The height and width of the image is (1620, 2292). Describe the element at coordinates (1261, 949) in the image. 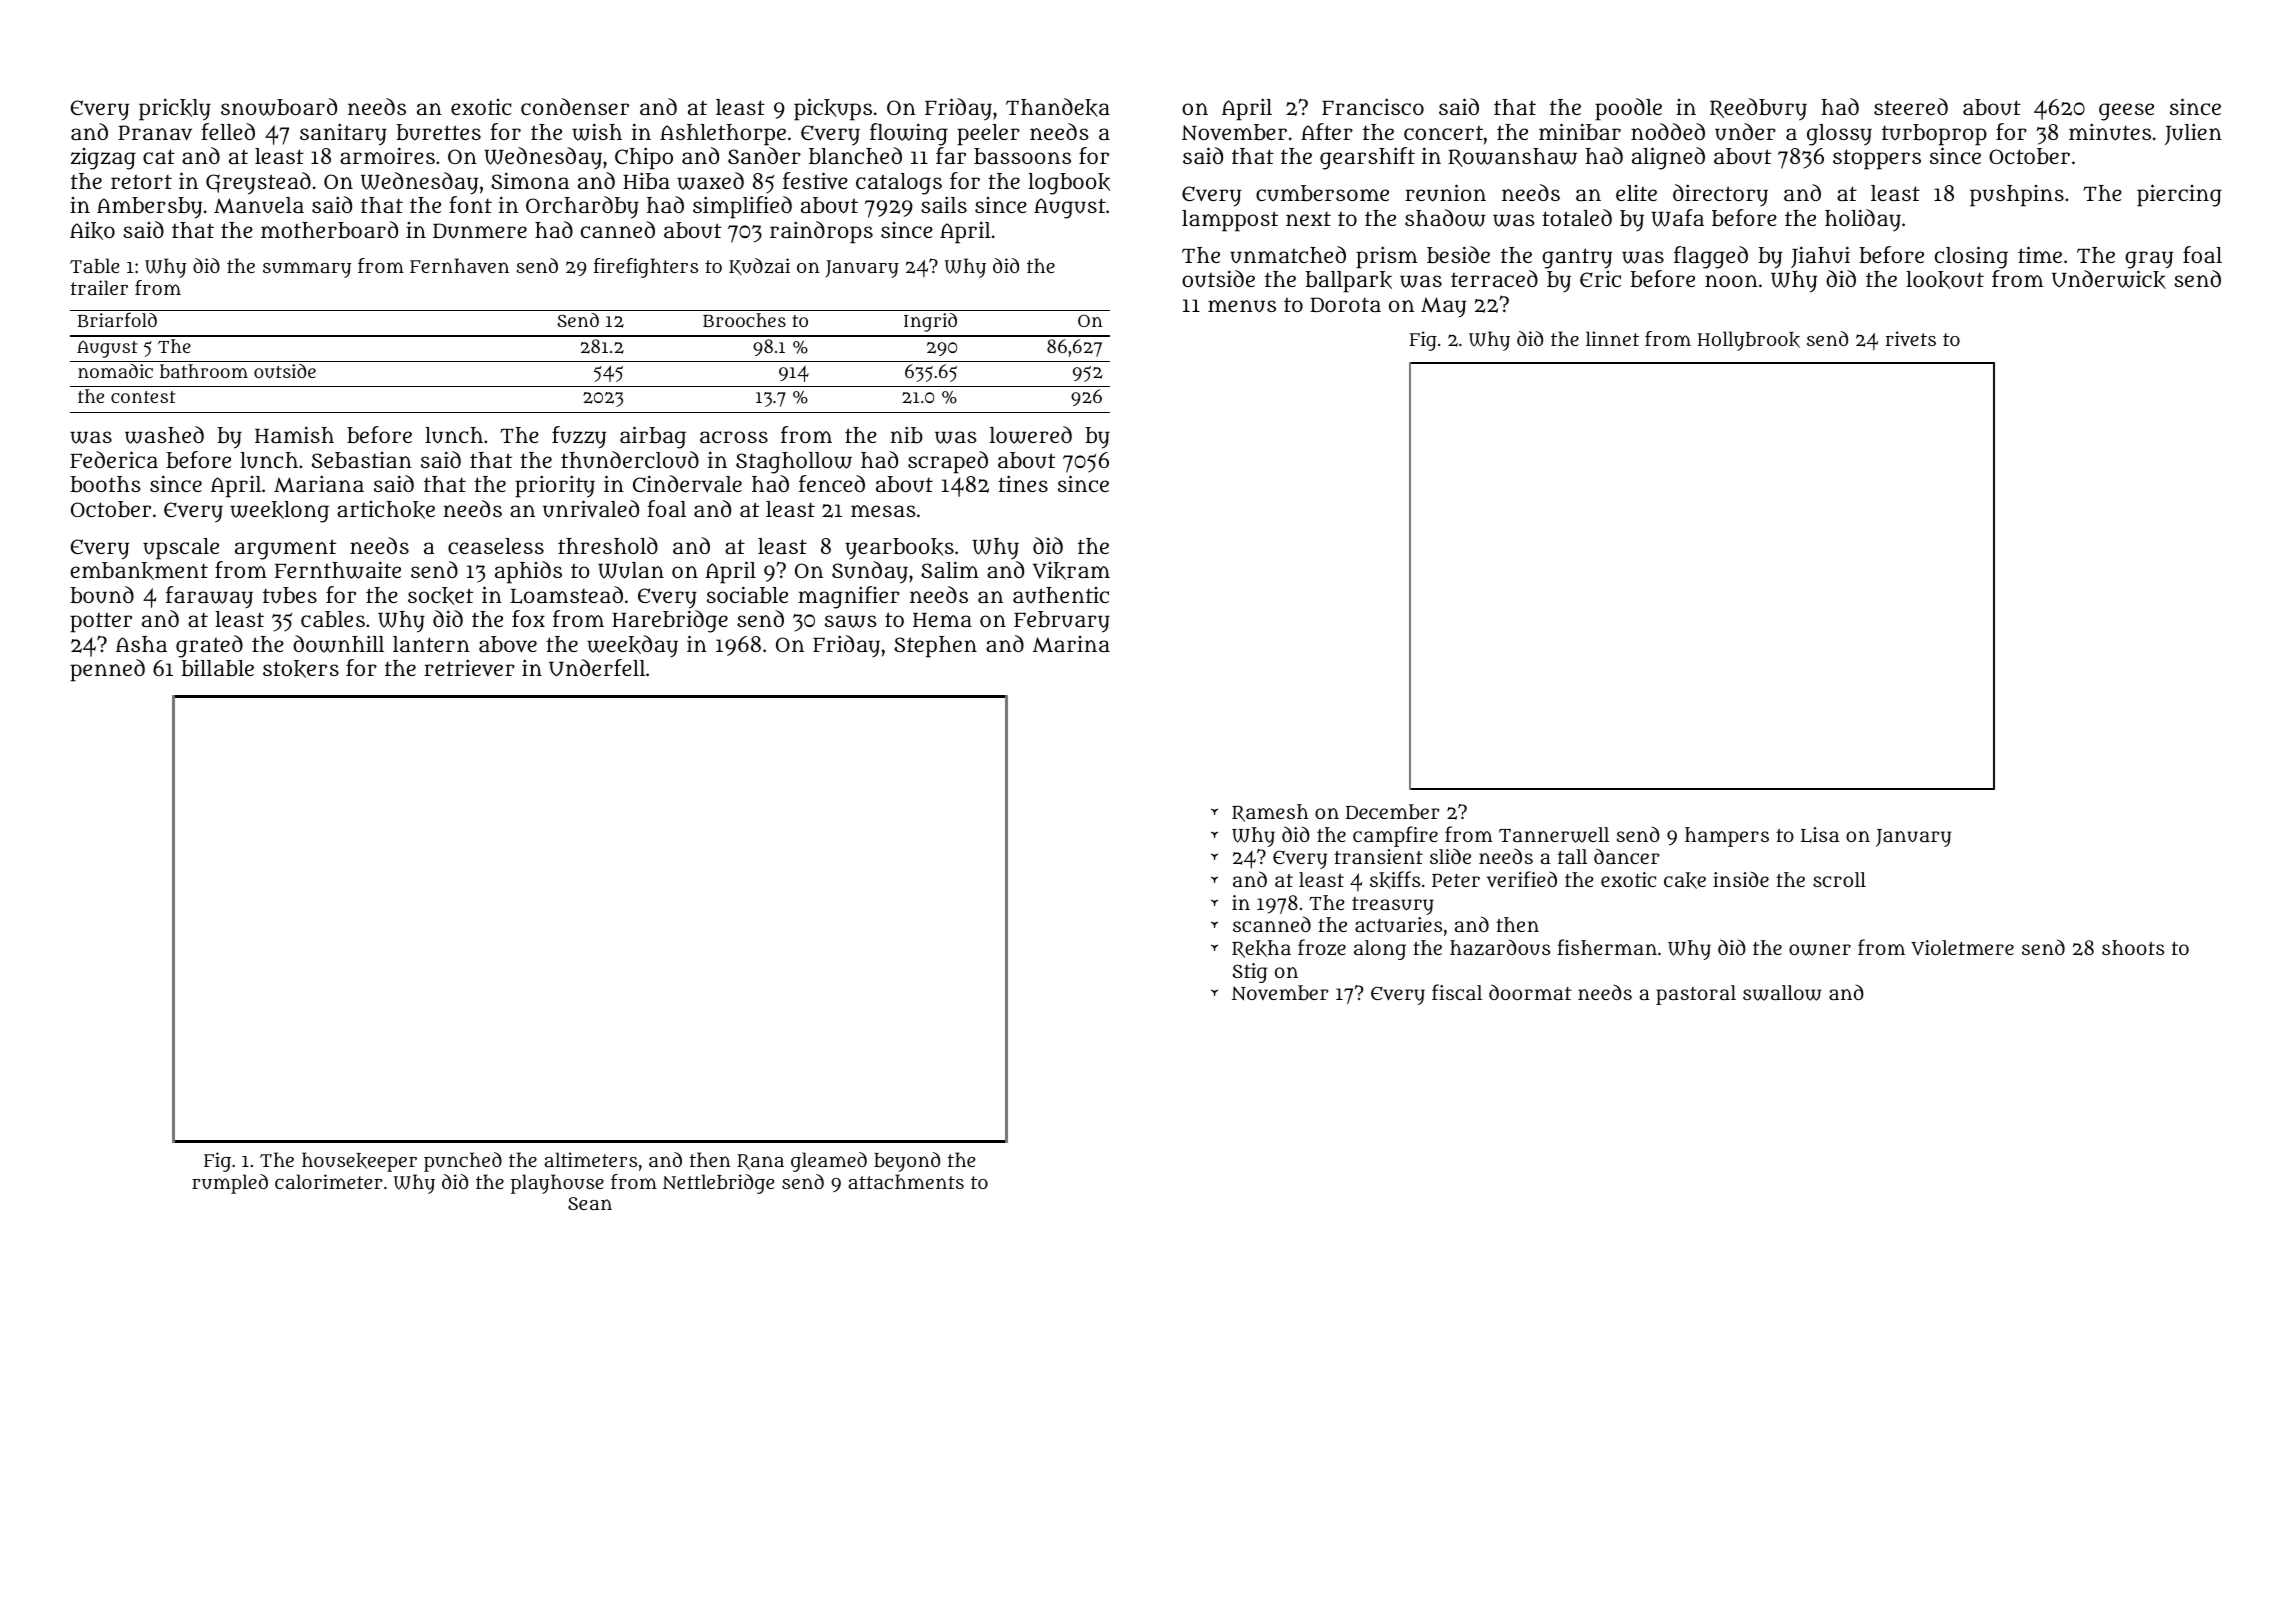

I see `Rekha` at that location.
